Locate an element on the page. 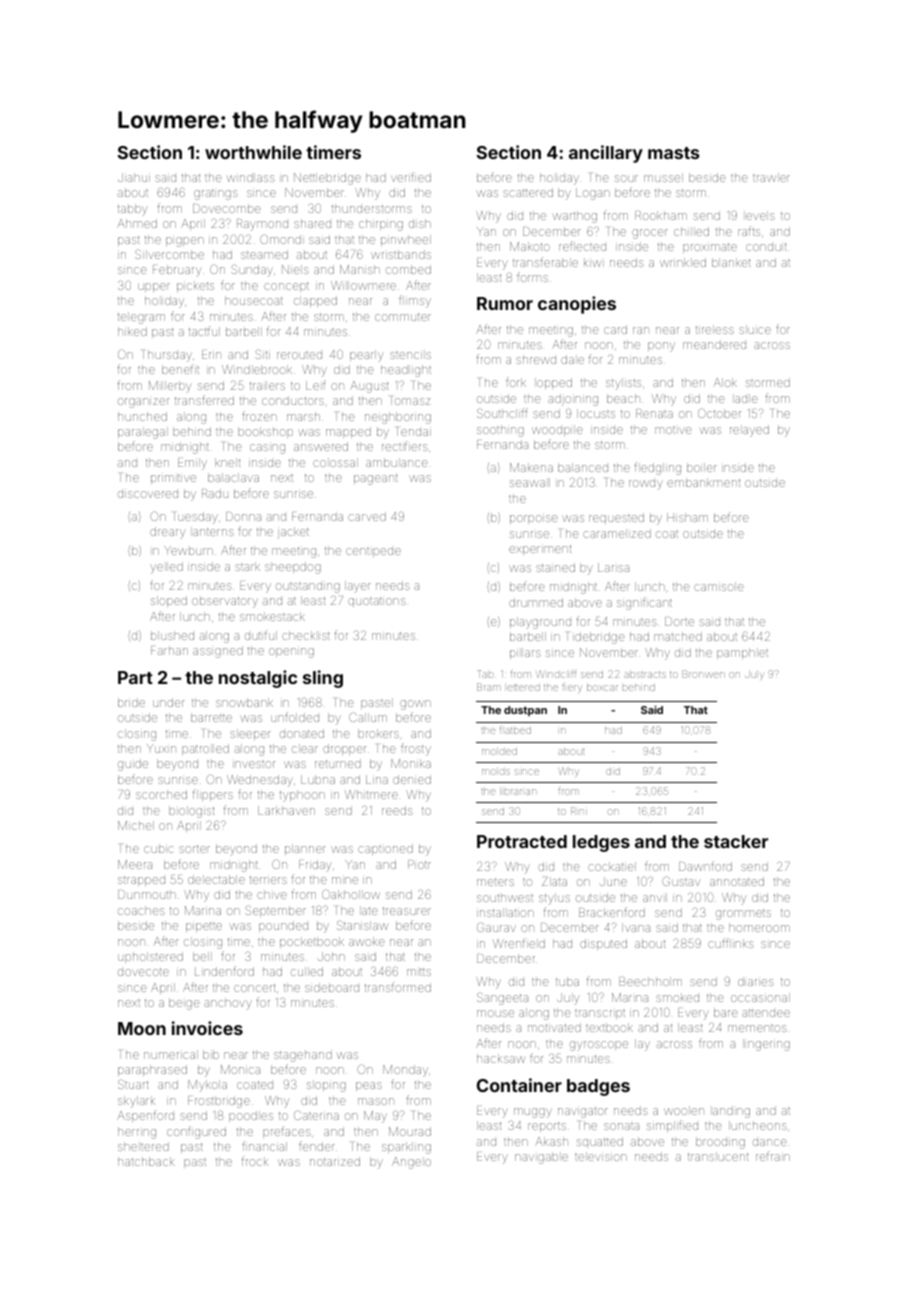 The image size is (908, 1316). worthwhile is located at coordinates (253, 152).
